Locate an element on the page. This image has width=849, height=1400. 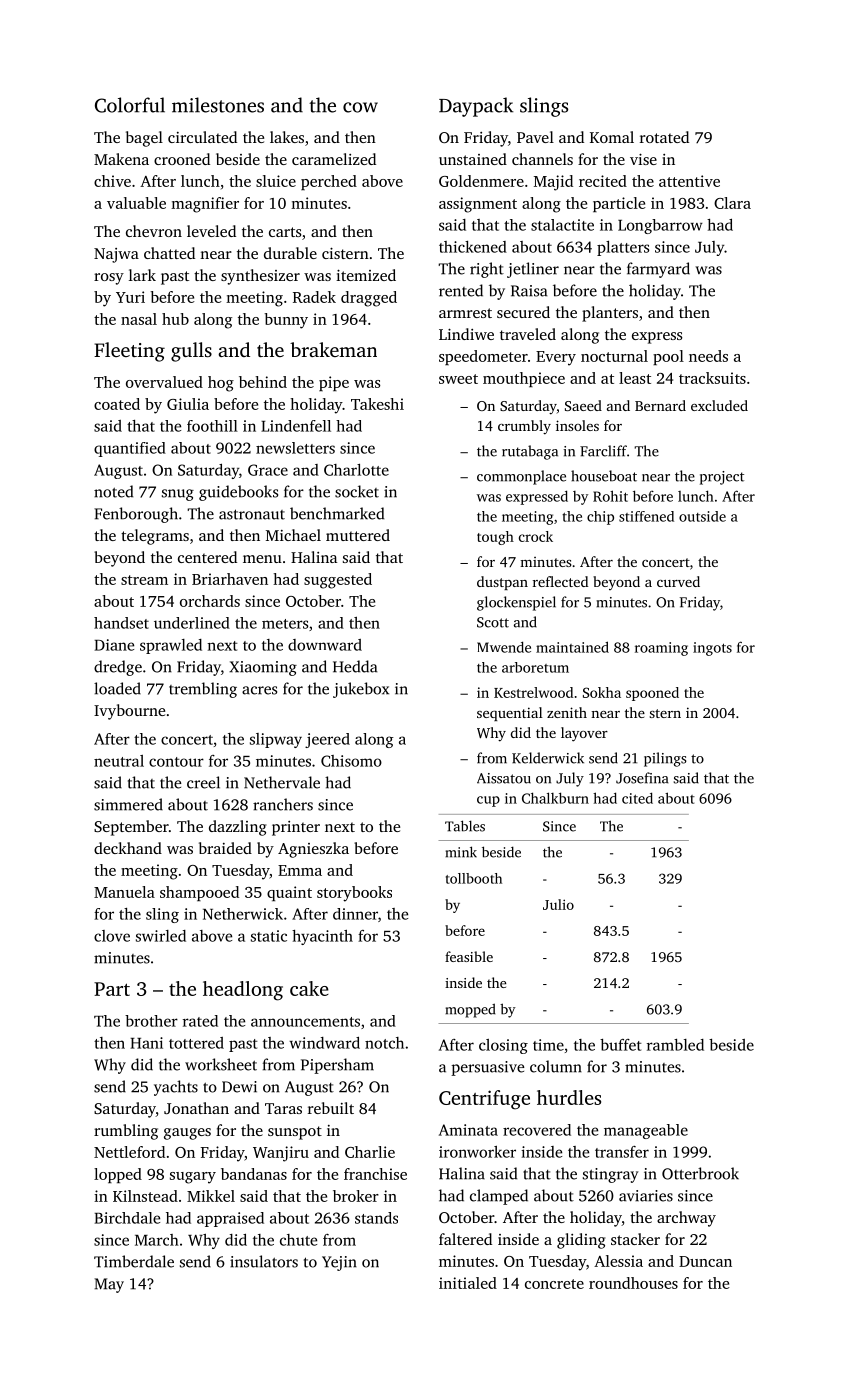
pool is located at coordinates (668, 357).
